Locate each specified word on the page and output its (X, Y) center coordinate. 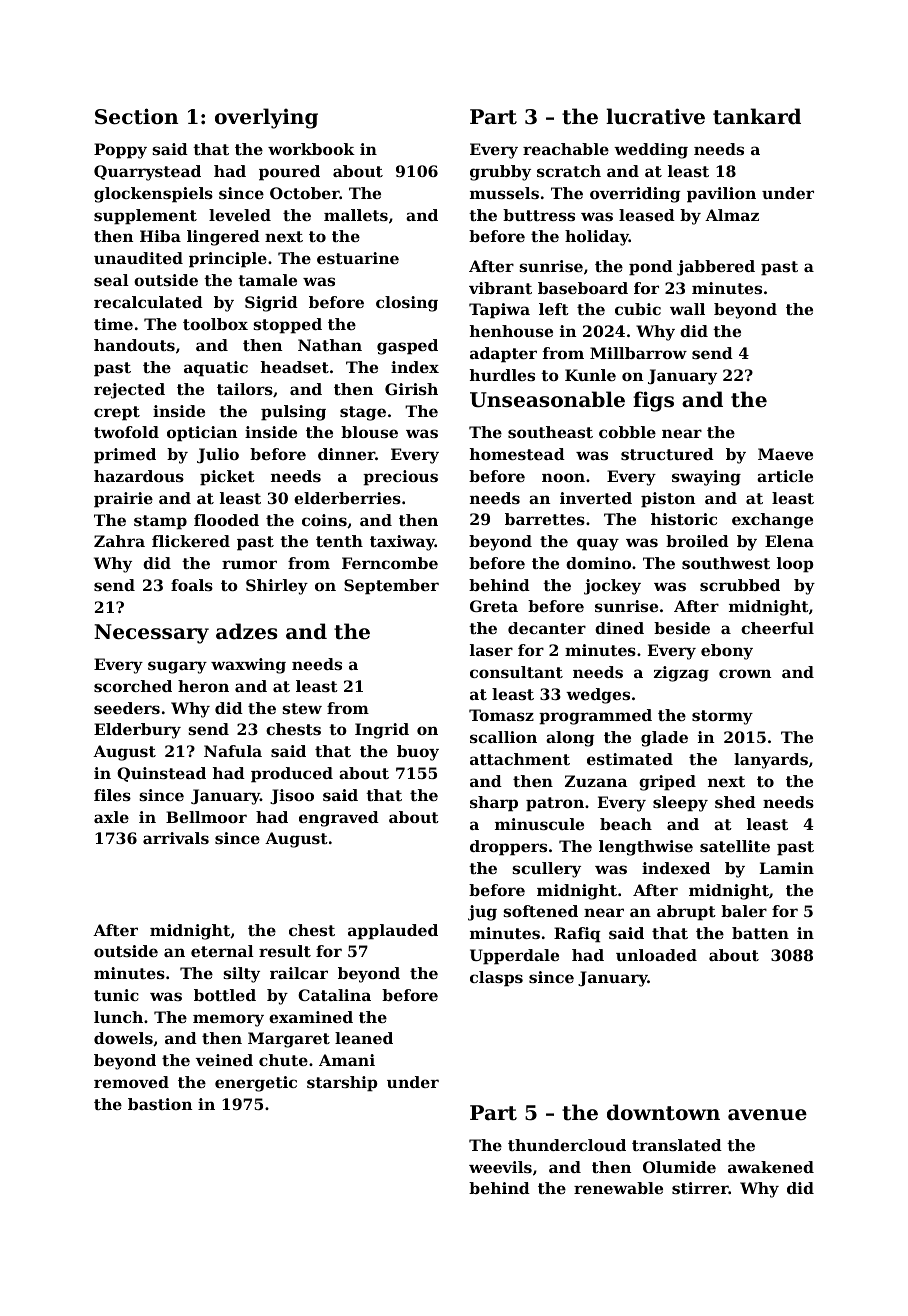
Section (136, 116)
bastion (160, 1104)
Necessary (151, 634)
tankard (757, 116)
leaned (364, 1038)
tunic (116, 995)
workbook (311, 149)
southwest (726, 563)
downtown (663, 1112)
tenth (339, 541)
